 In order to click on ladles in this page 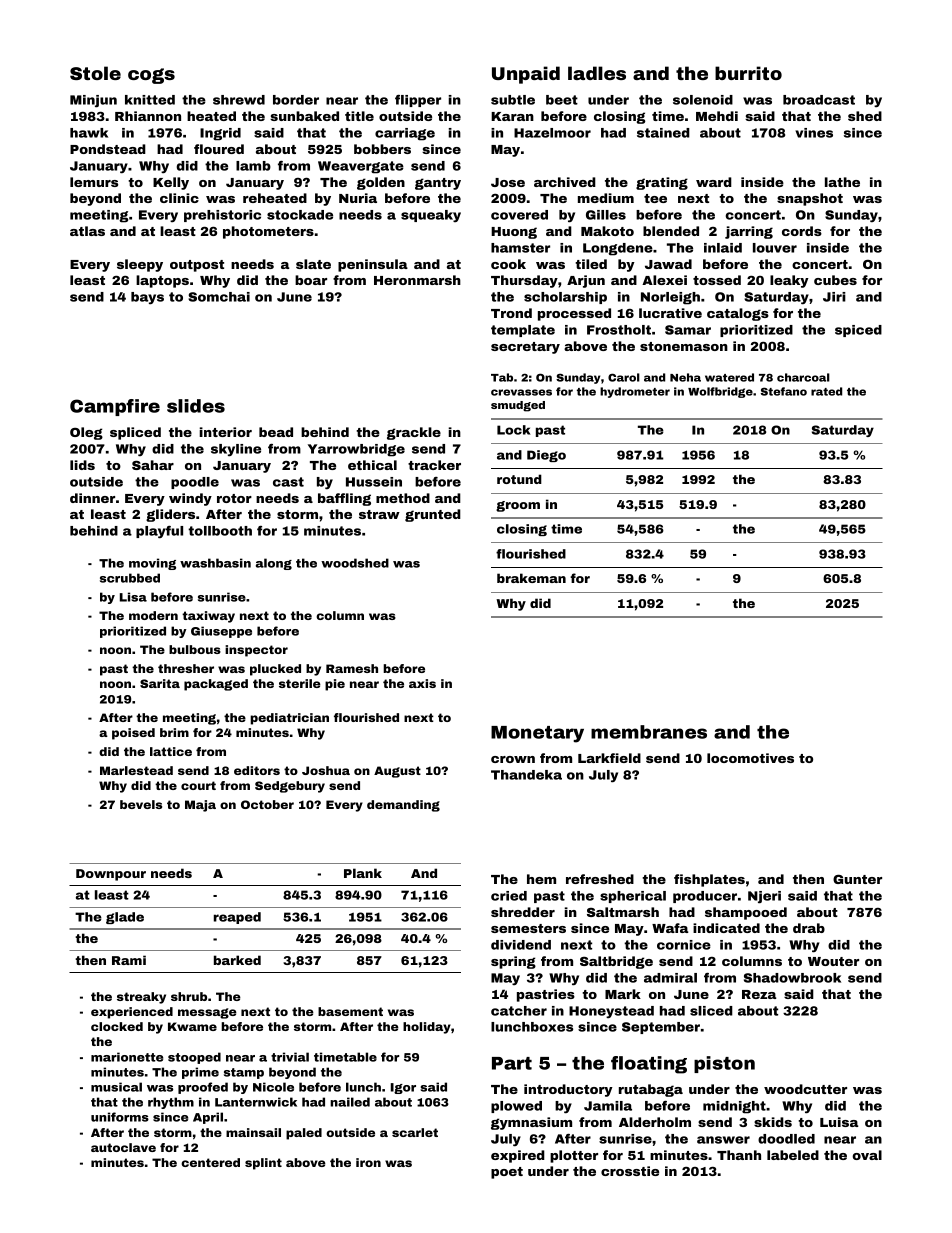, I will do `click(597, 73)`.
